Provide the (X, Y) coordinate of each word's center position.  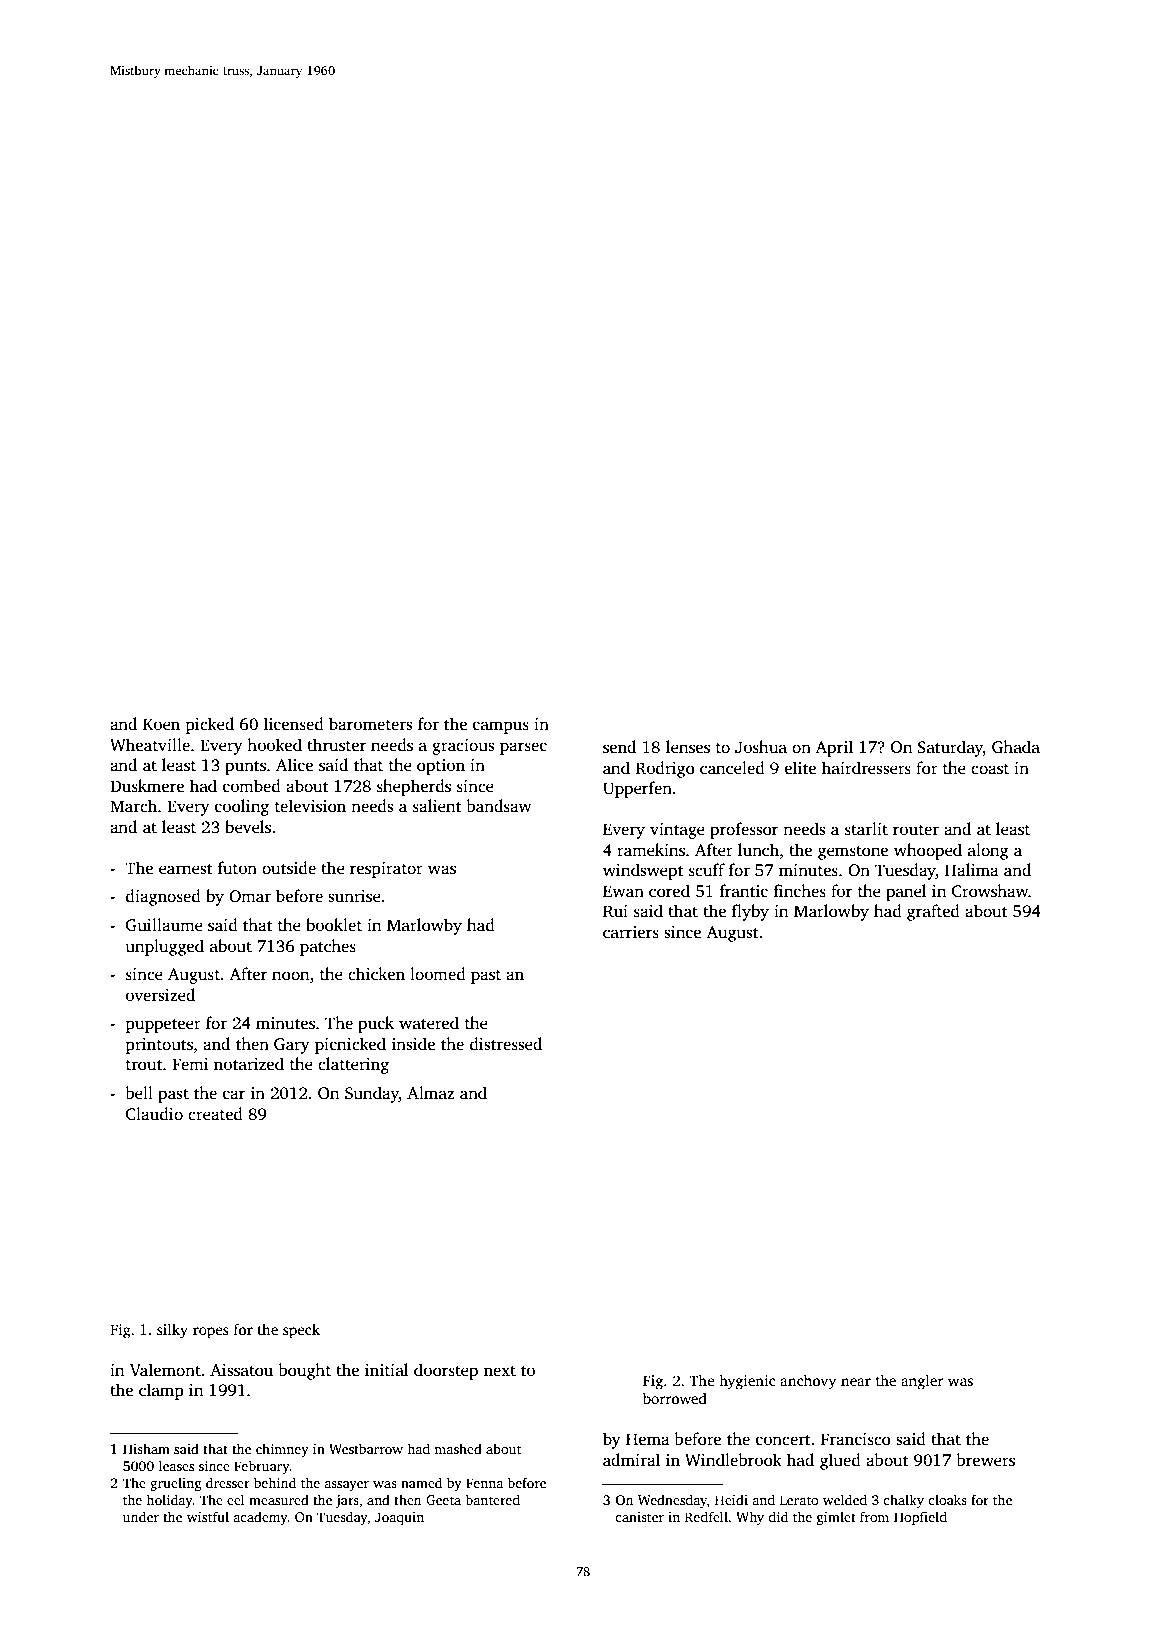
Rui (615, 911)
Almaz (431, 1092)
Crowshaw (990, 891)
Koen (161, 724)
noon (291, 976)
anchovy (808, 1382)
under (141, 1516)
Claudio (154, 1114)
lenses (688, 747)
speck (301, 1331)
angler (922, 1382)
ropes (211, 1333)
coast (990, 769)
